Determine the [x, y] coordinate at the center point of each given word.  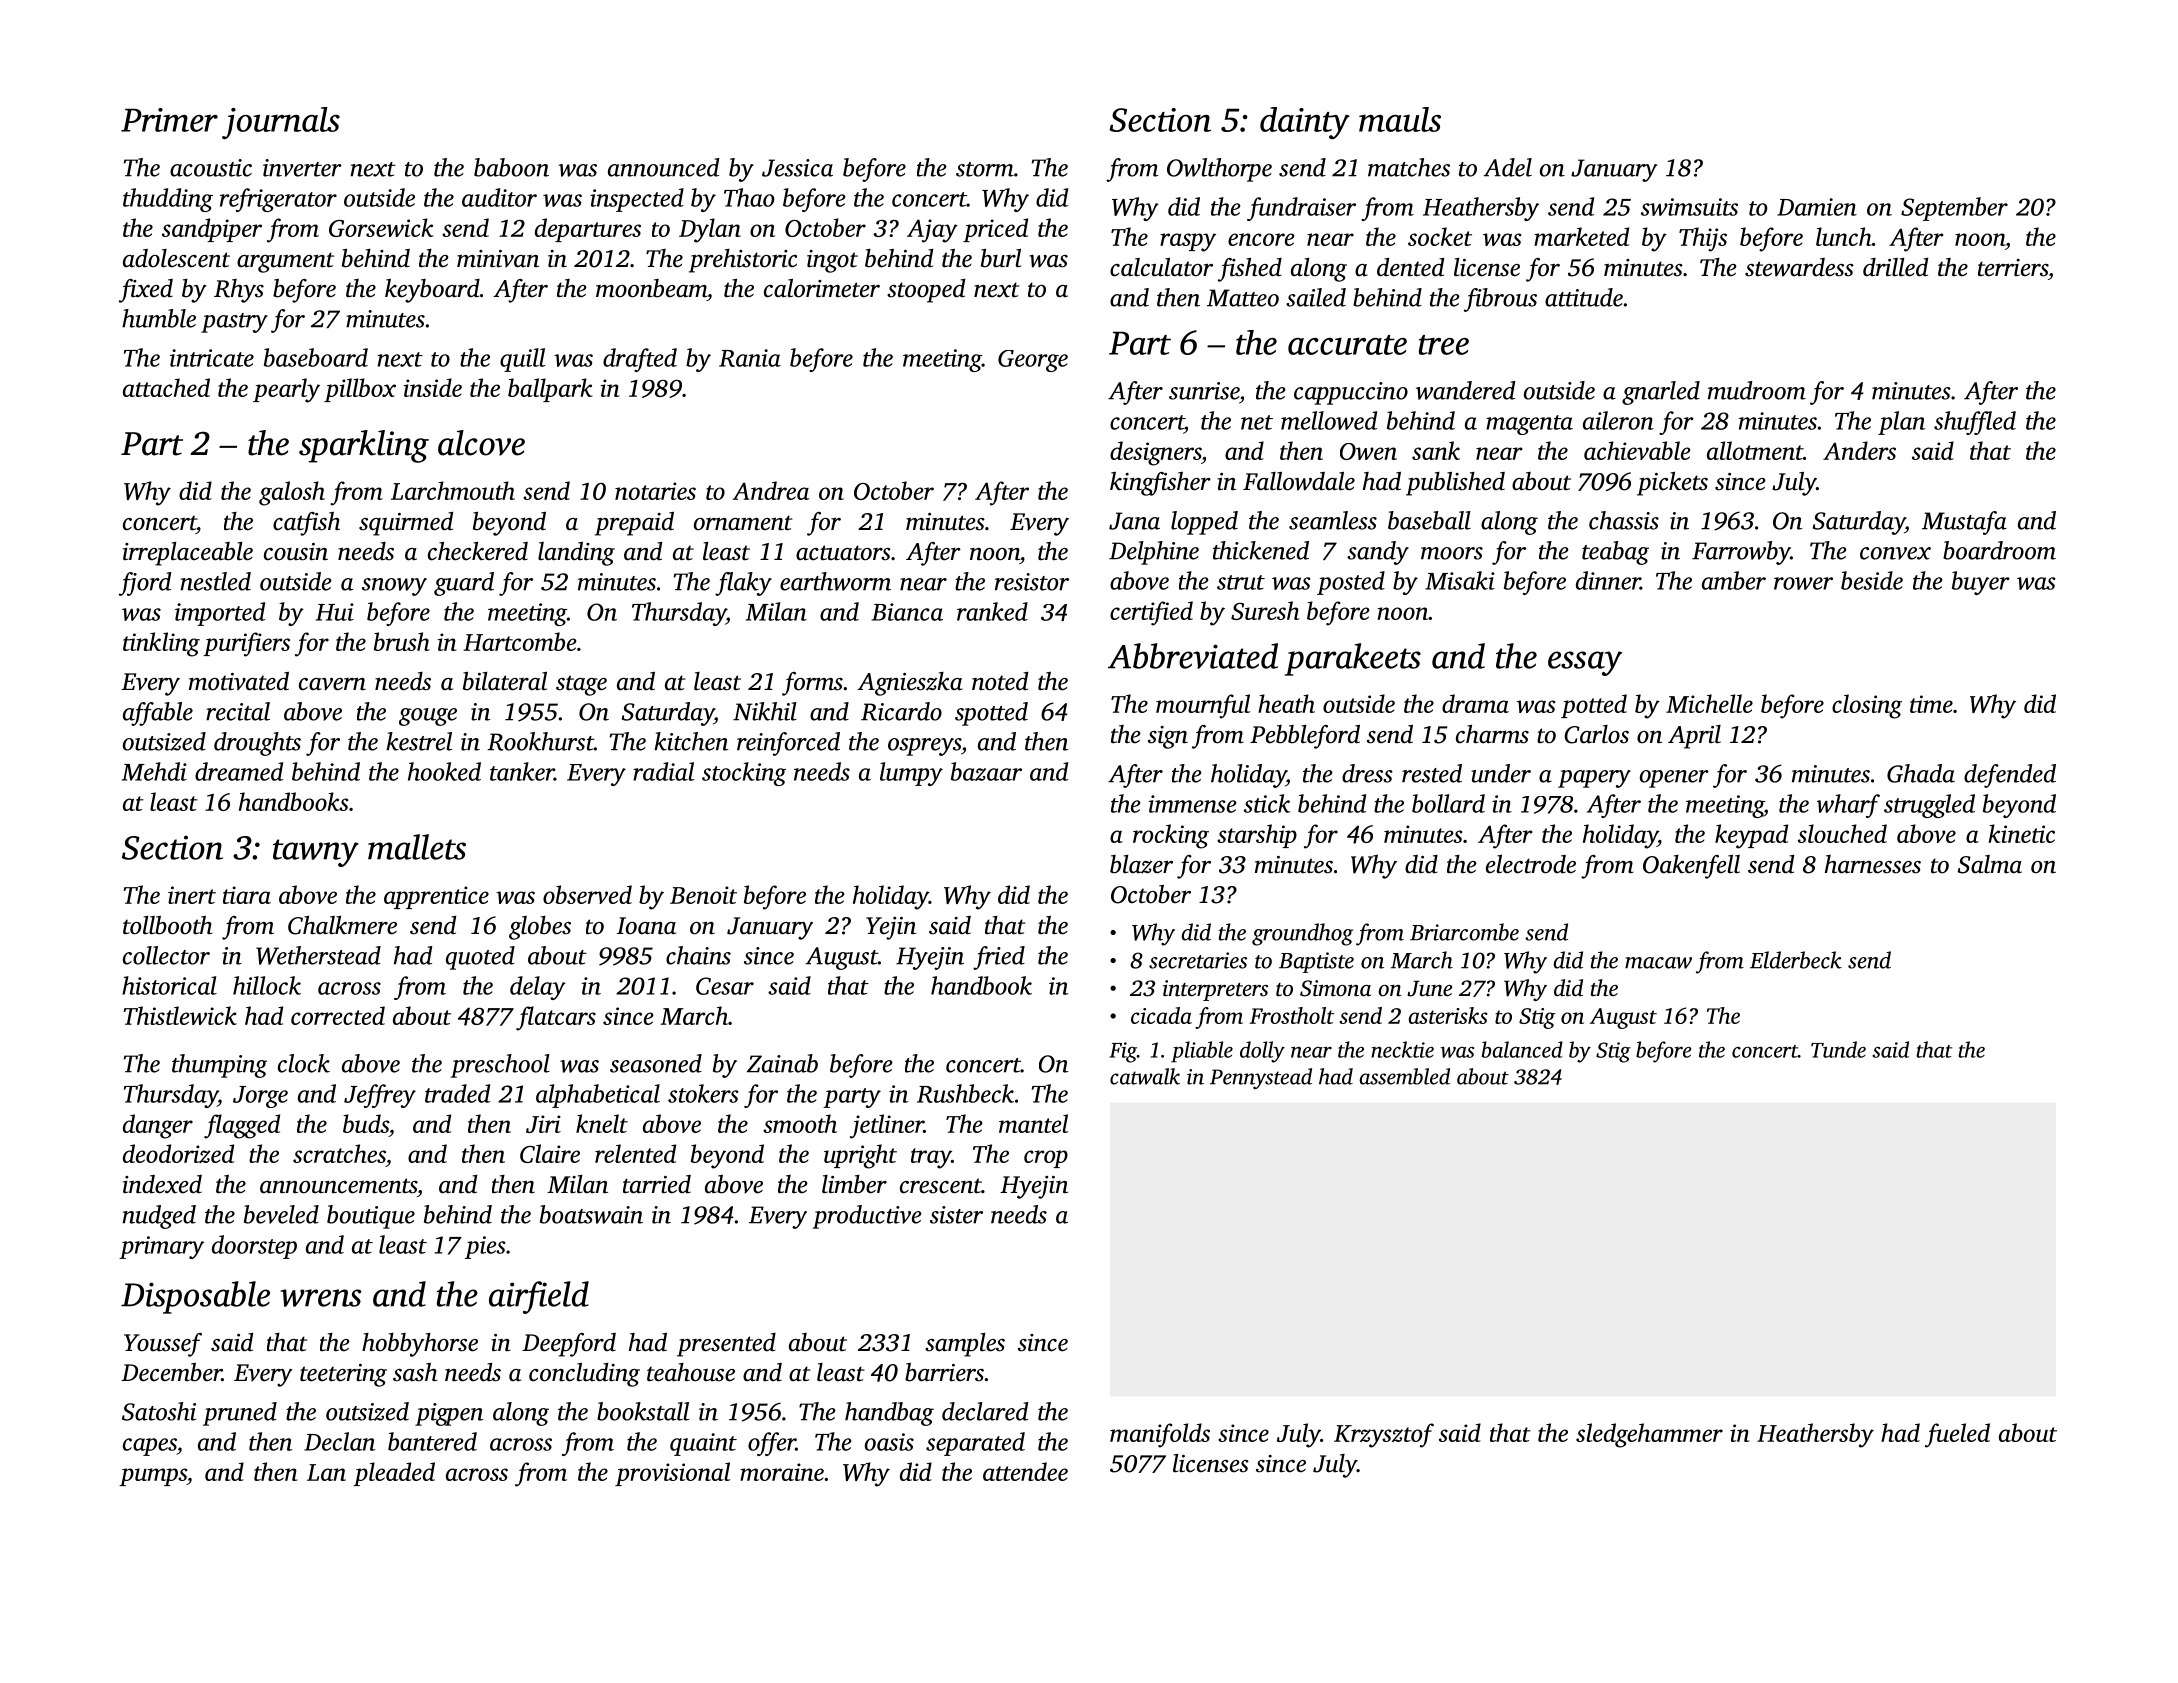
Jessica [797, 168]
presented [726, 1345]
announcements [338, 1186]
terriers [2013, 268]
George [1033, 361]
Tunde [1838, 1049]
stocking [744, 774]
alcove [481, 443]
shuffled [1975, 423]
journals [281, 123]
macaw [1658, 963]
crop [1046, 1159]
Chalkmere [342, 925]
